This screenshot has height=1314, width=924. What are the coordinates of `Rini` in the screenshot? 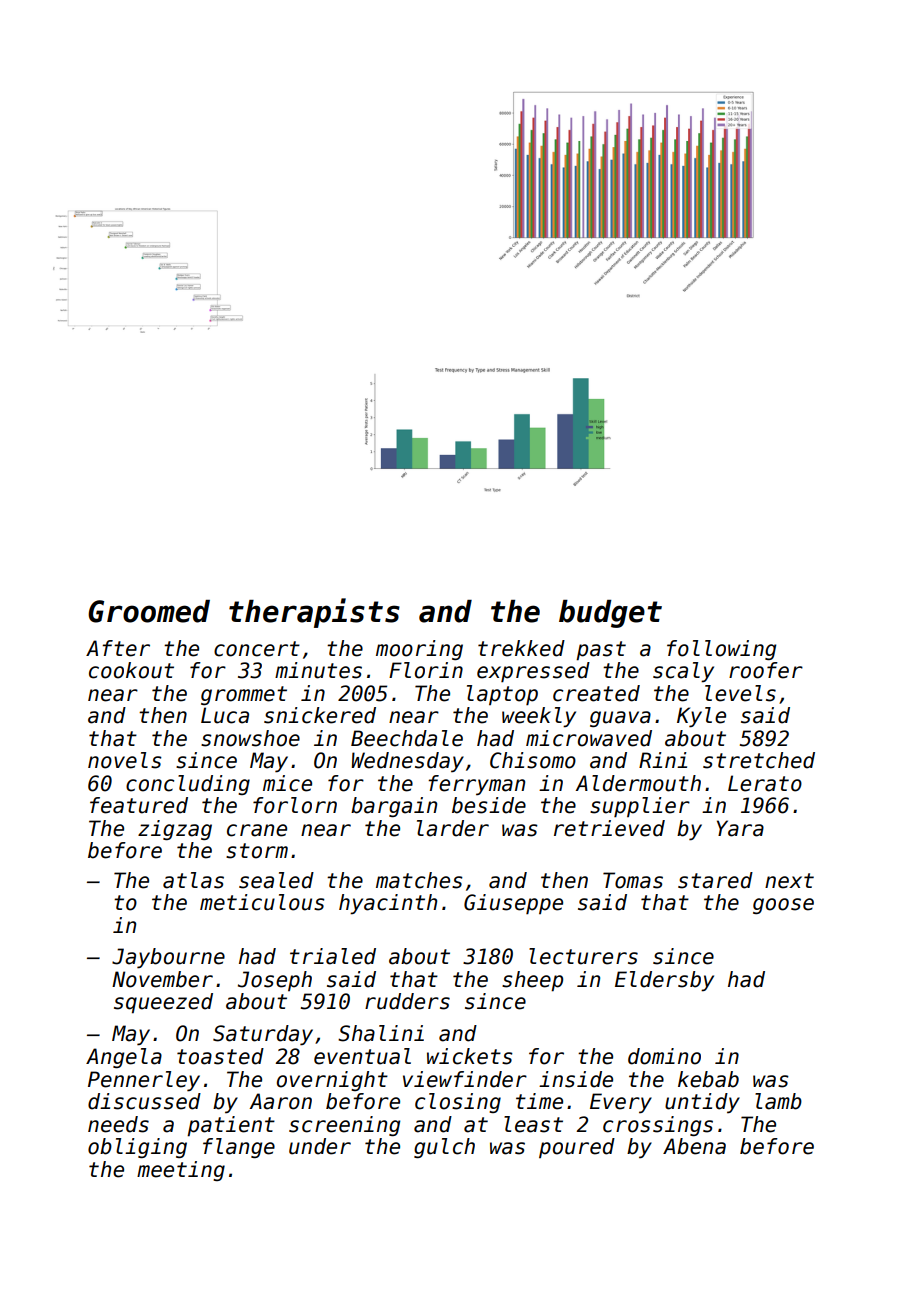 It's located at (663, 760).
